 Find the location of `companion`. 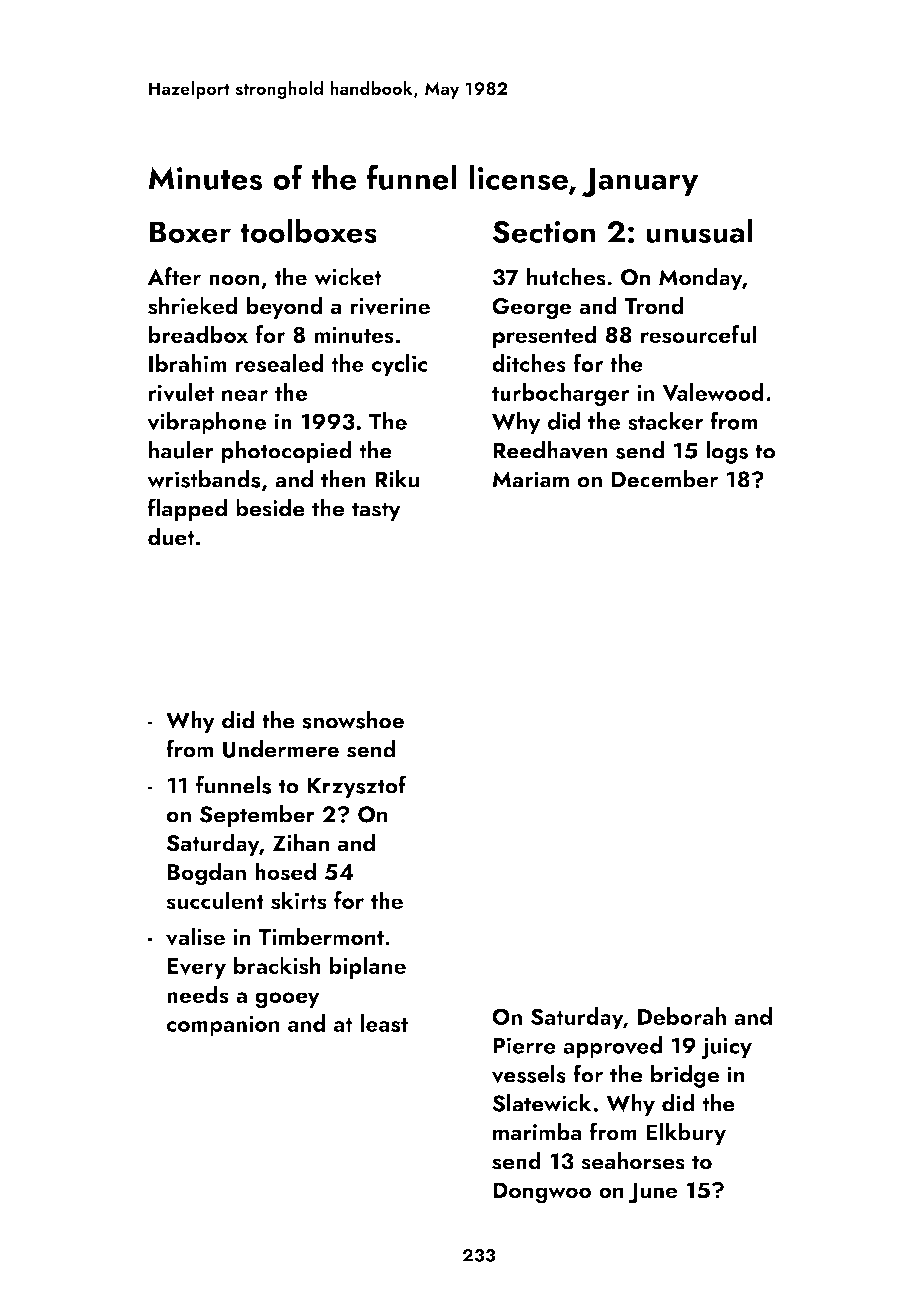

companion is located at coordinates (223, 1026).
